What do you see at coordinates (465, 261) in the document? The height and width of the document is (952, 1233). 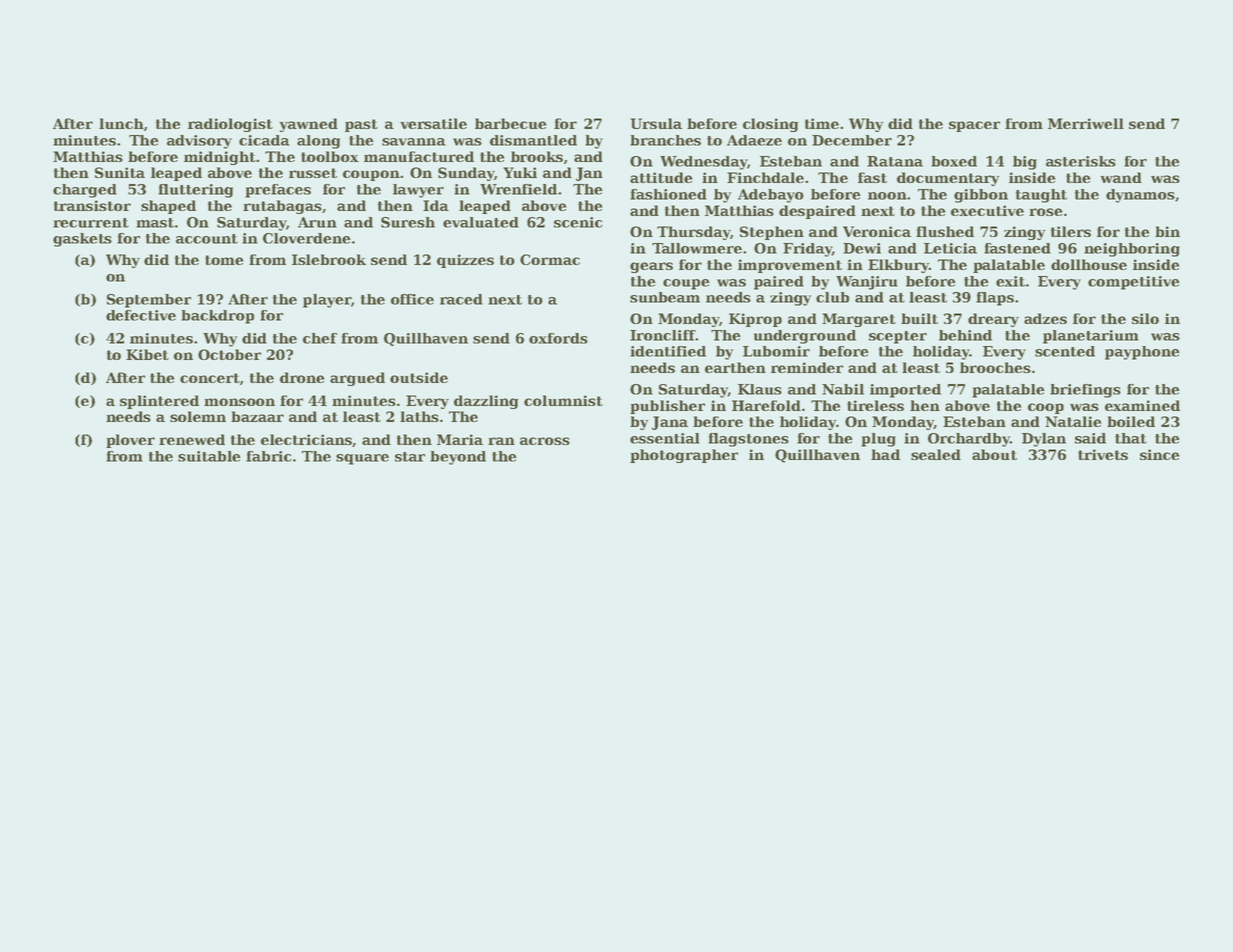 I see `quizzes` at bounding box center [465, 261].
